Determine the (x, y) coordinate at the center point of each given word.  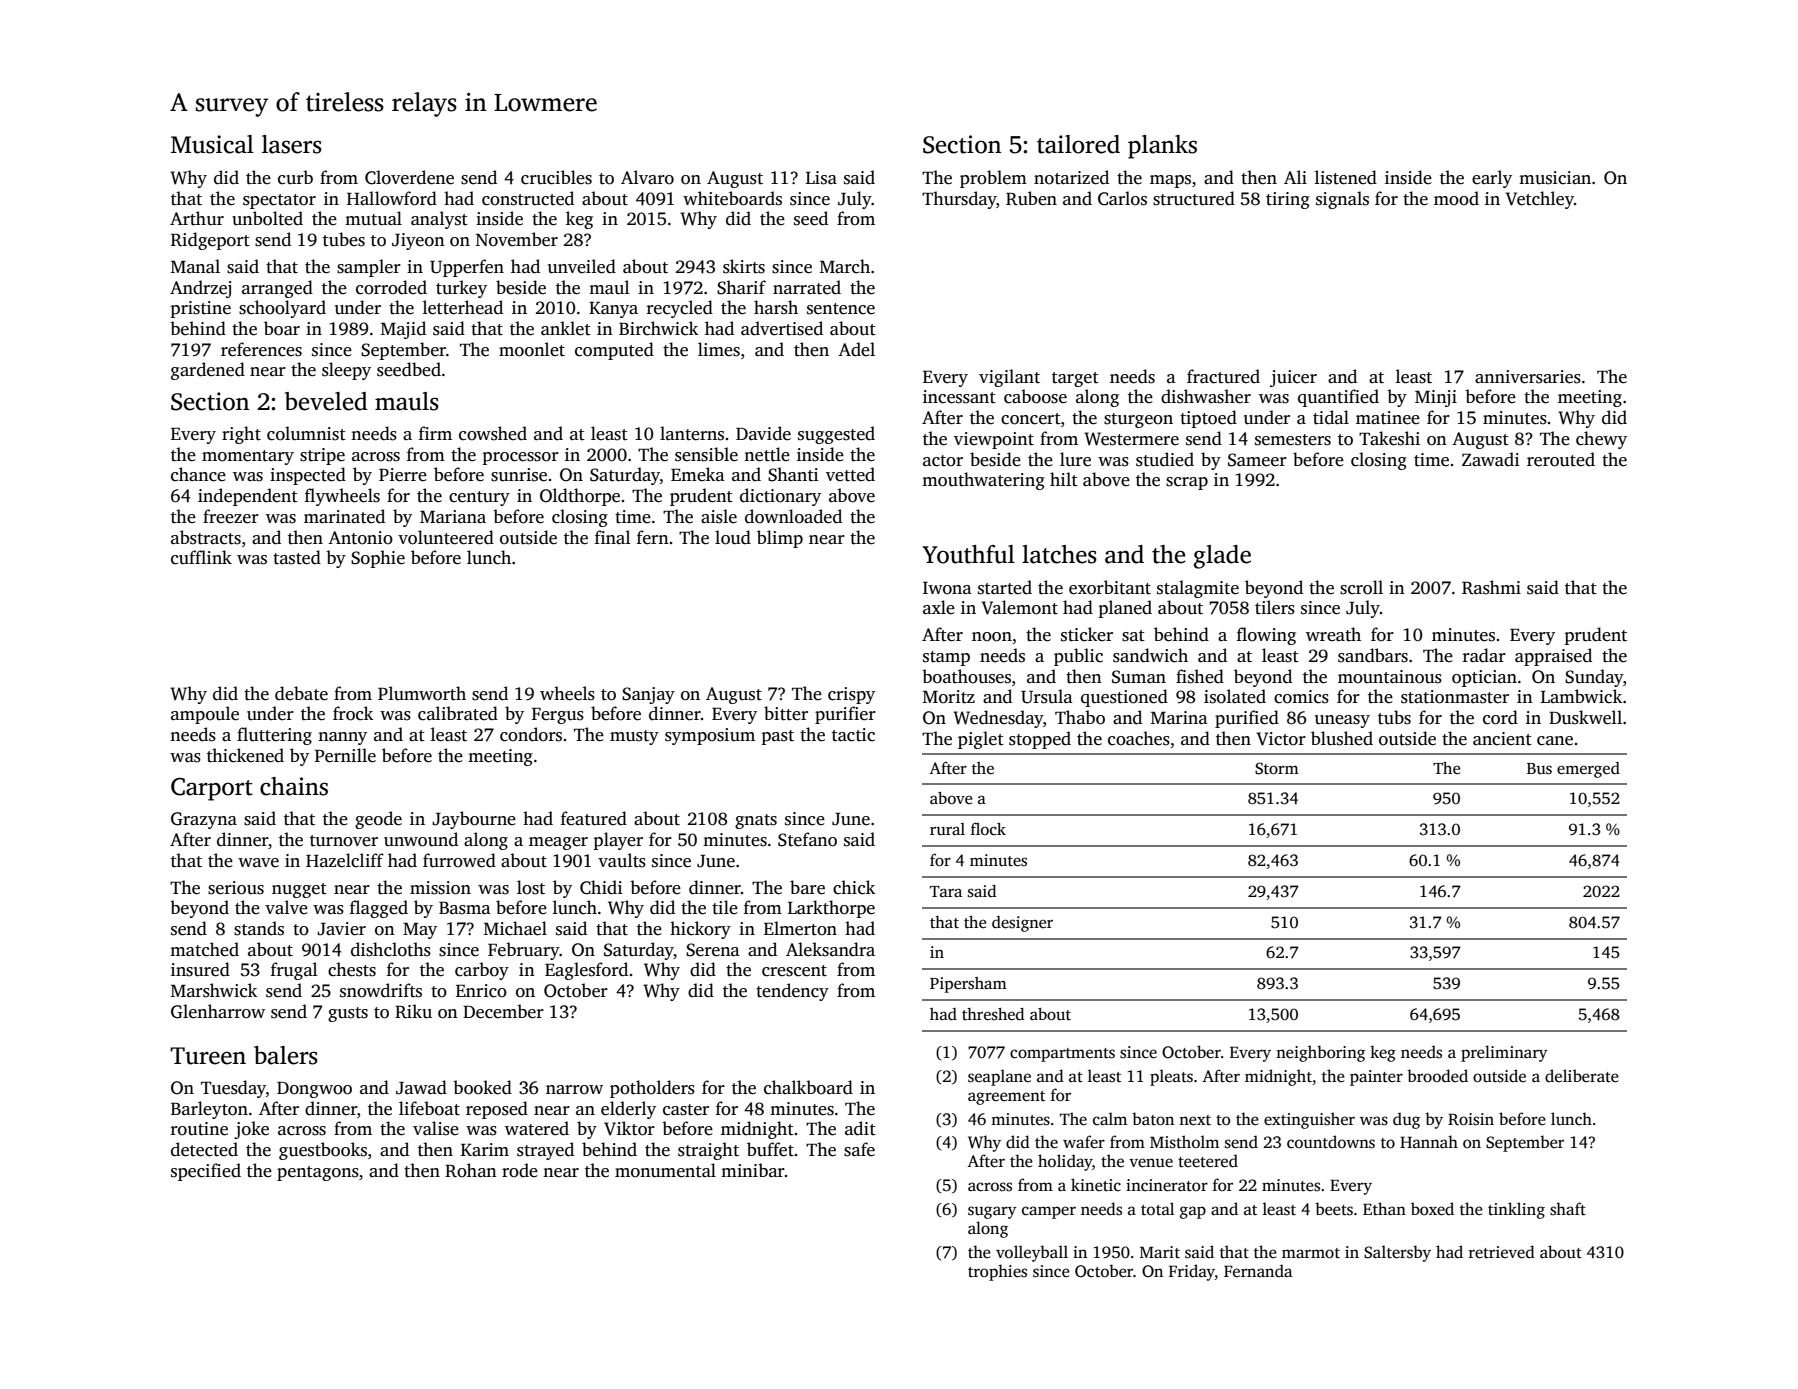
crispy (851, 695)
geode (378, 820)
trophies (997, 1272)
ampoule (205, 715)
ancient (1502, 739)
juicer (1293, 378)
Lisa (821, 178)
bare (807, 887)
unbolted (267, 218)
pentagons (318, 1173)
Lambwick (1581, 696)
